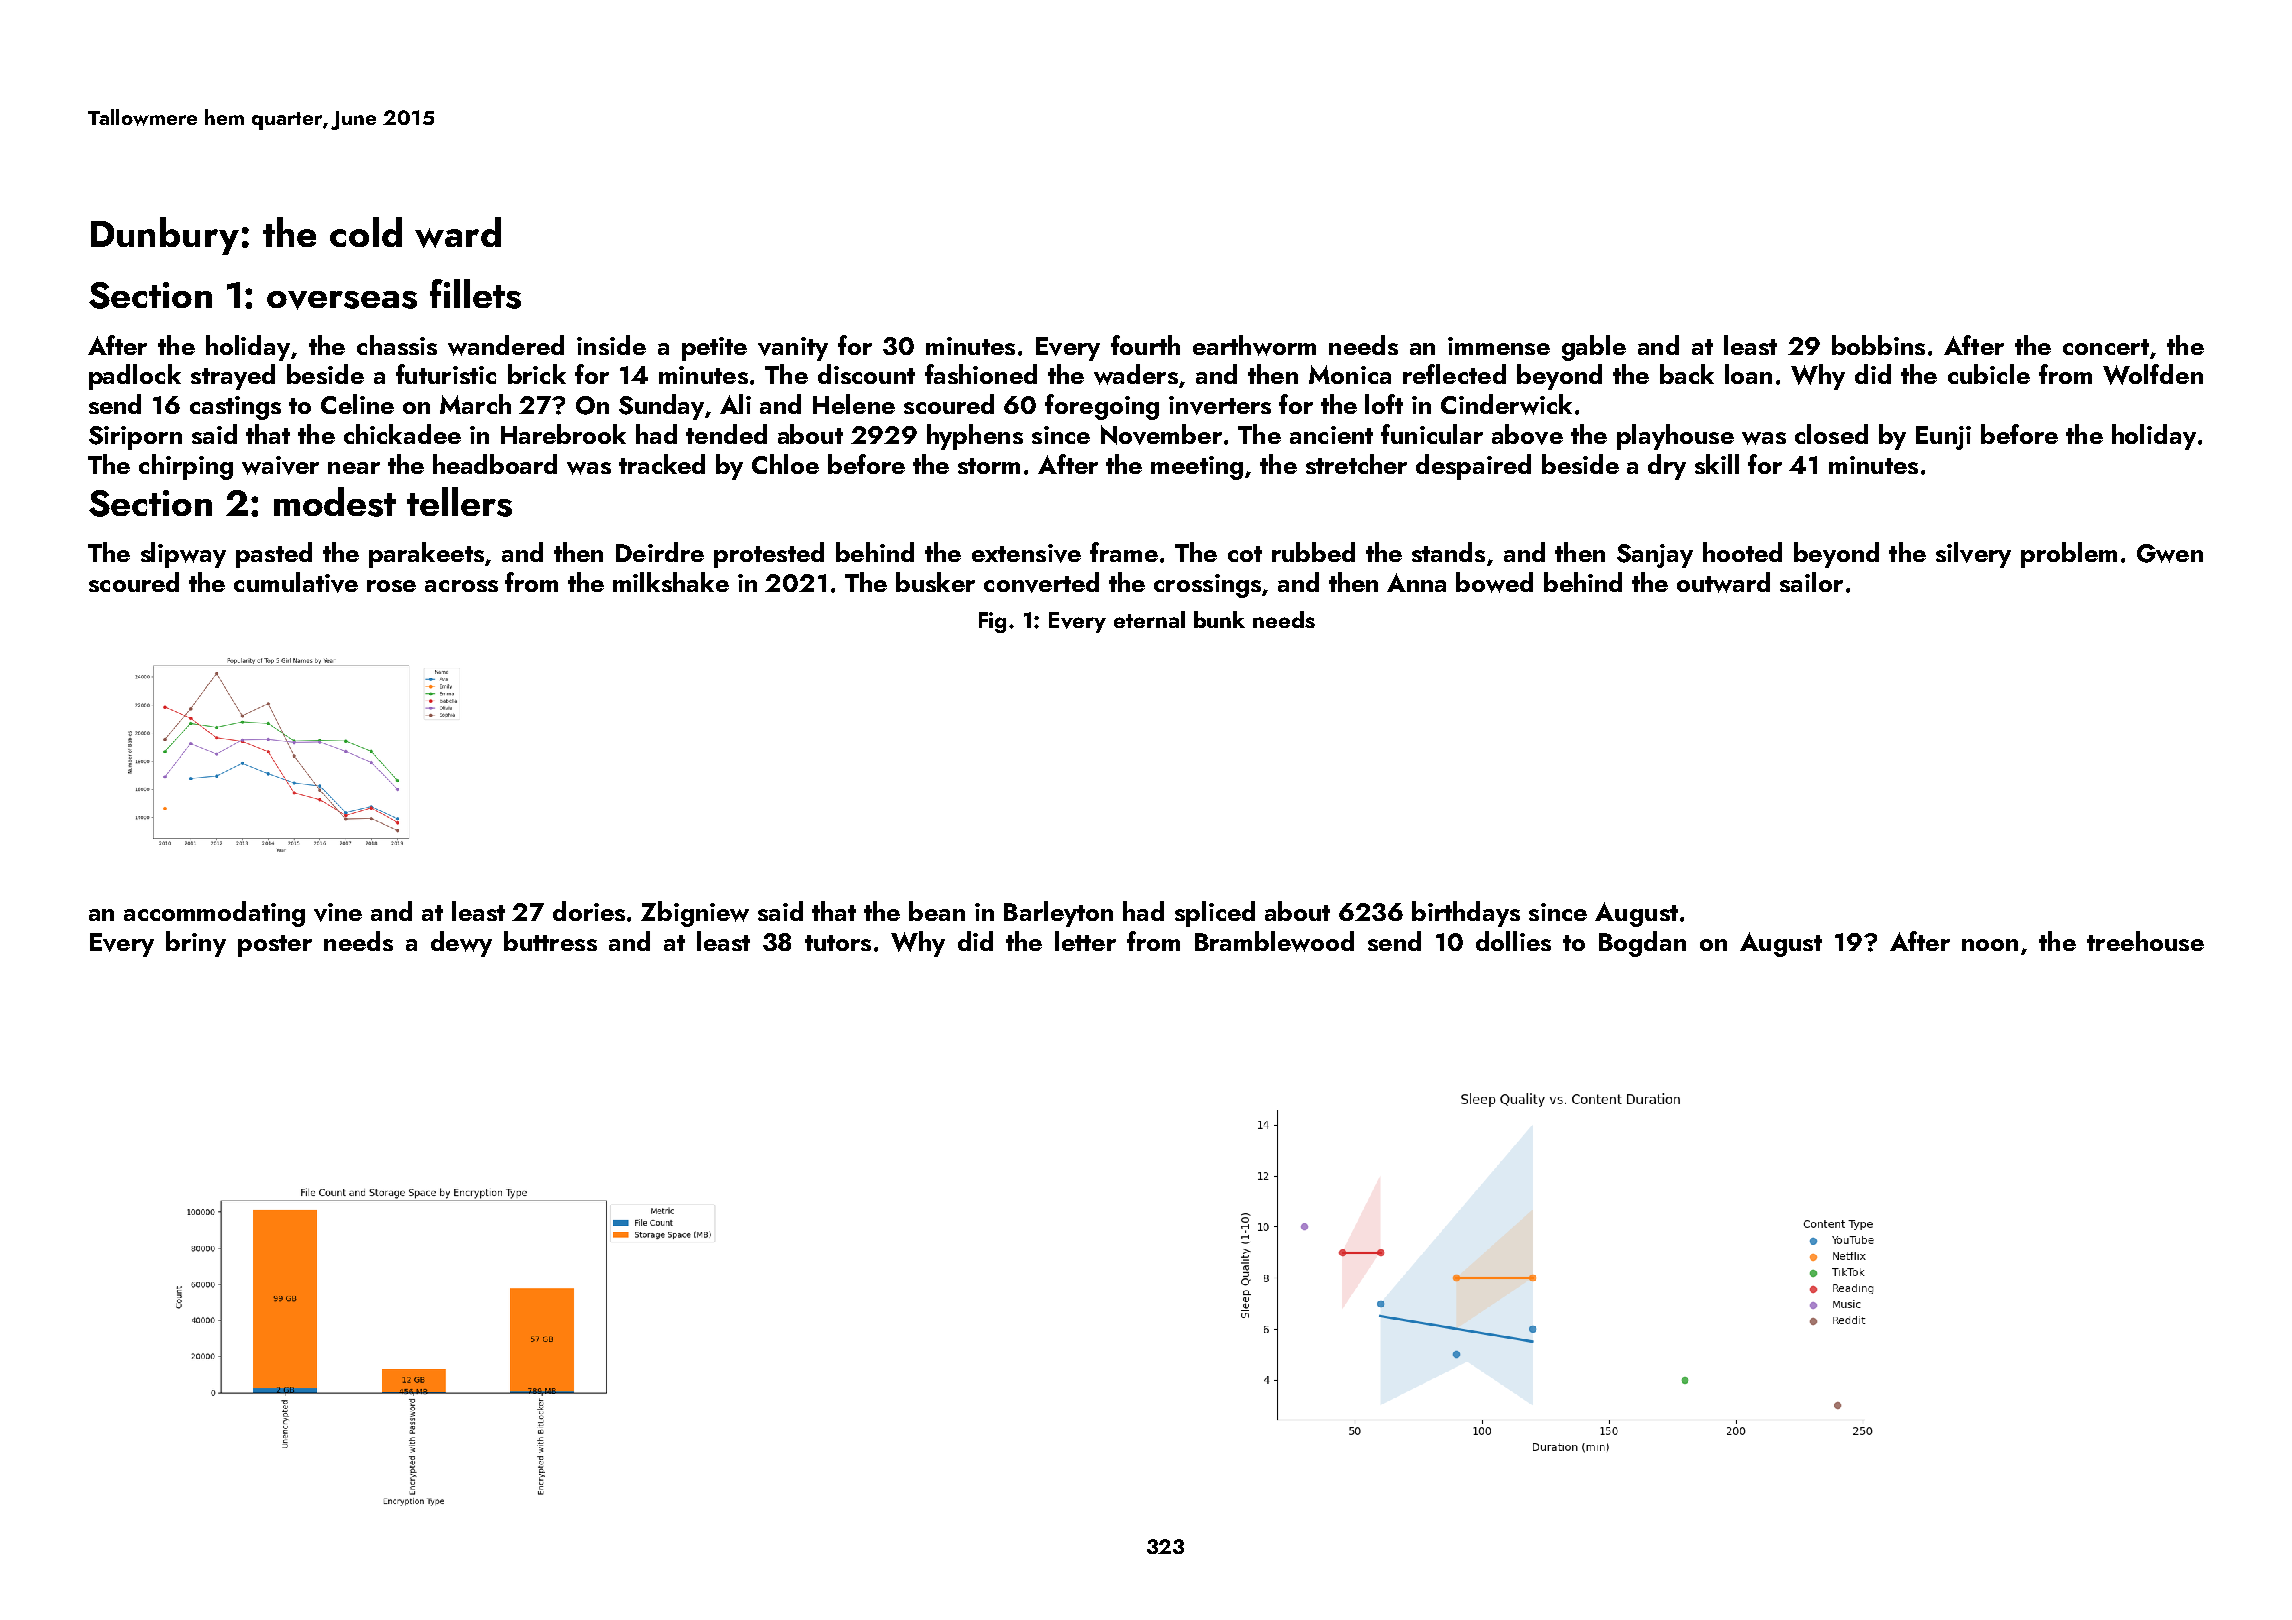 The image size is (2292, 1620). What do you see at coordinates (611, 345) in the screenshot?
I see `inside` at bounding box center [611, 345].
